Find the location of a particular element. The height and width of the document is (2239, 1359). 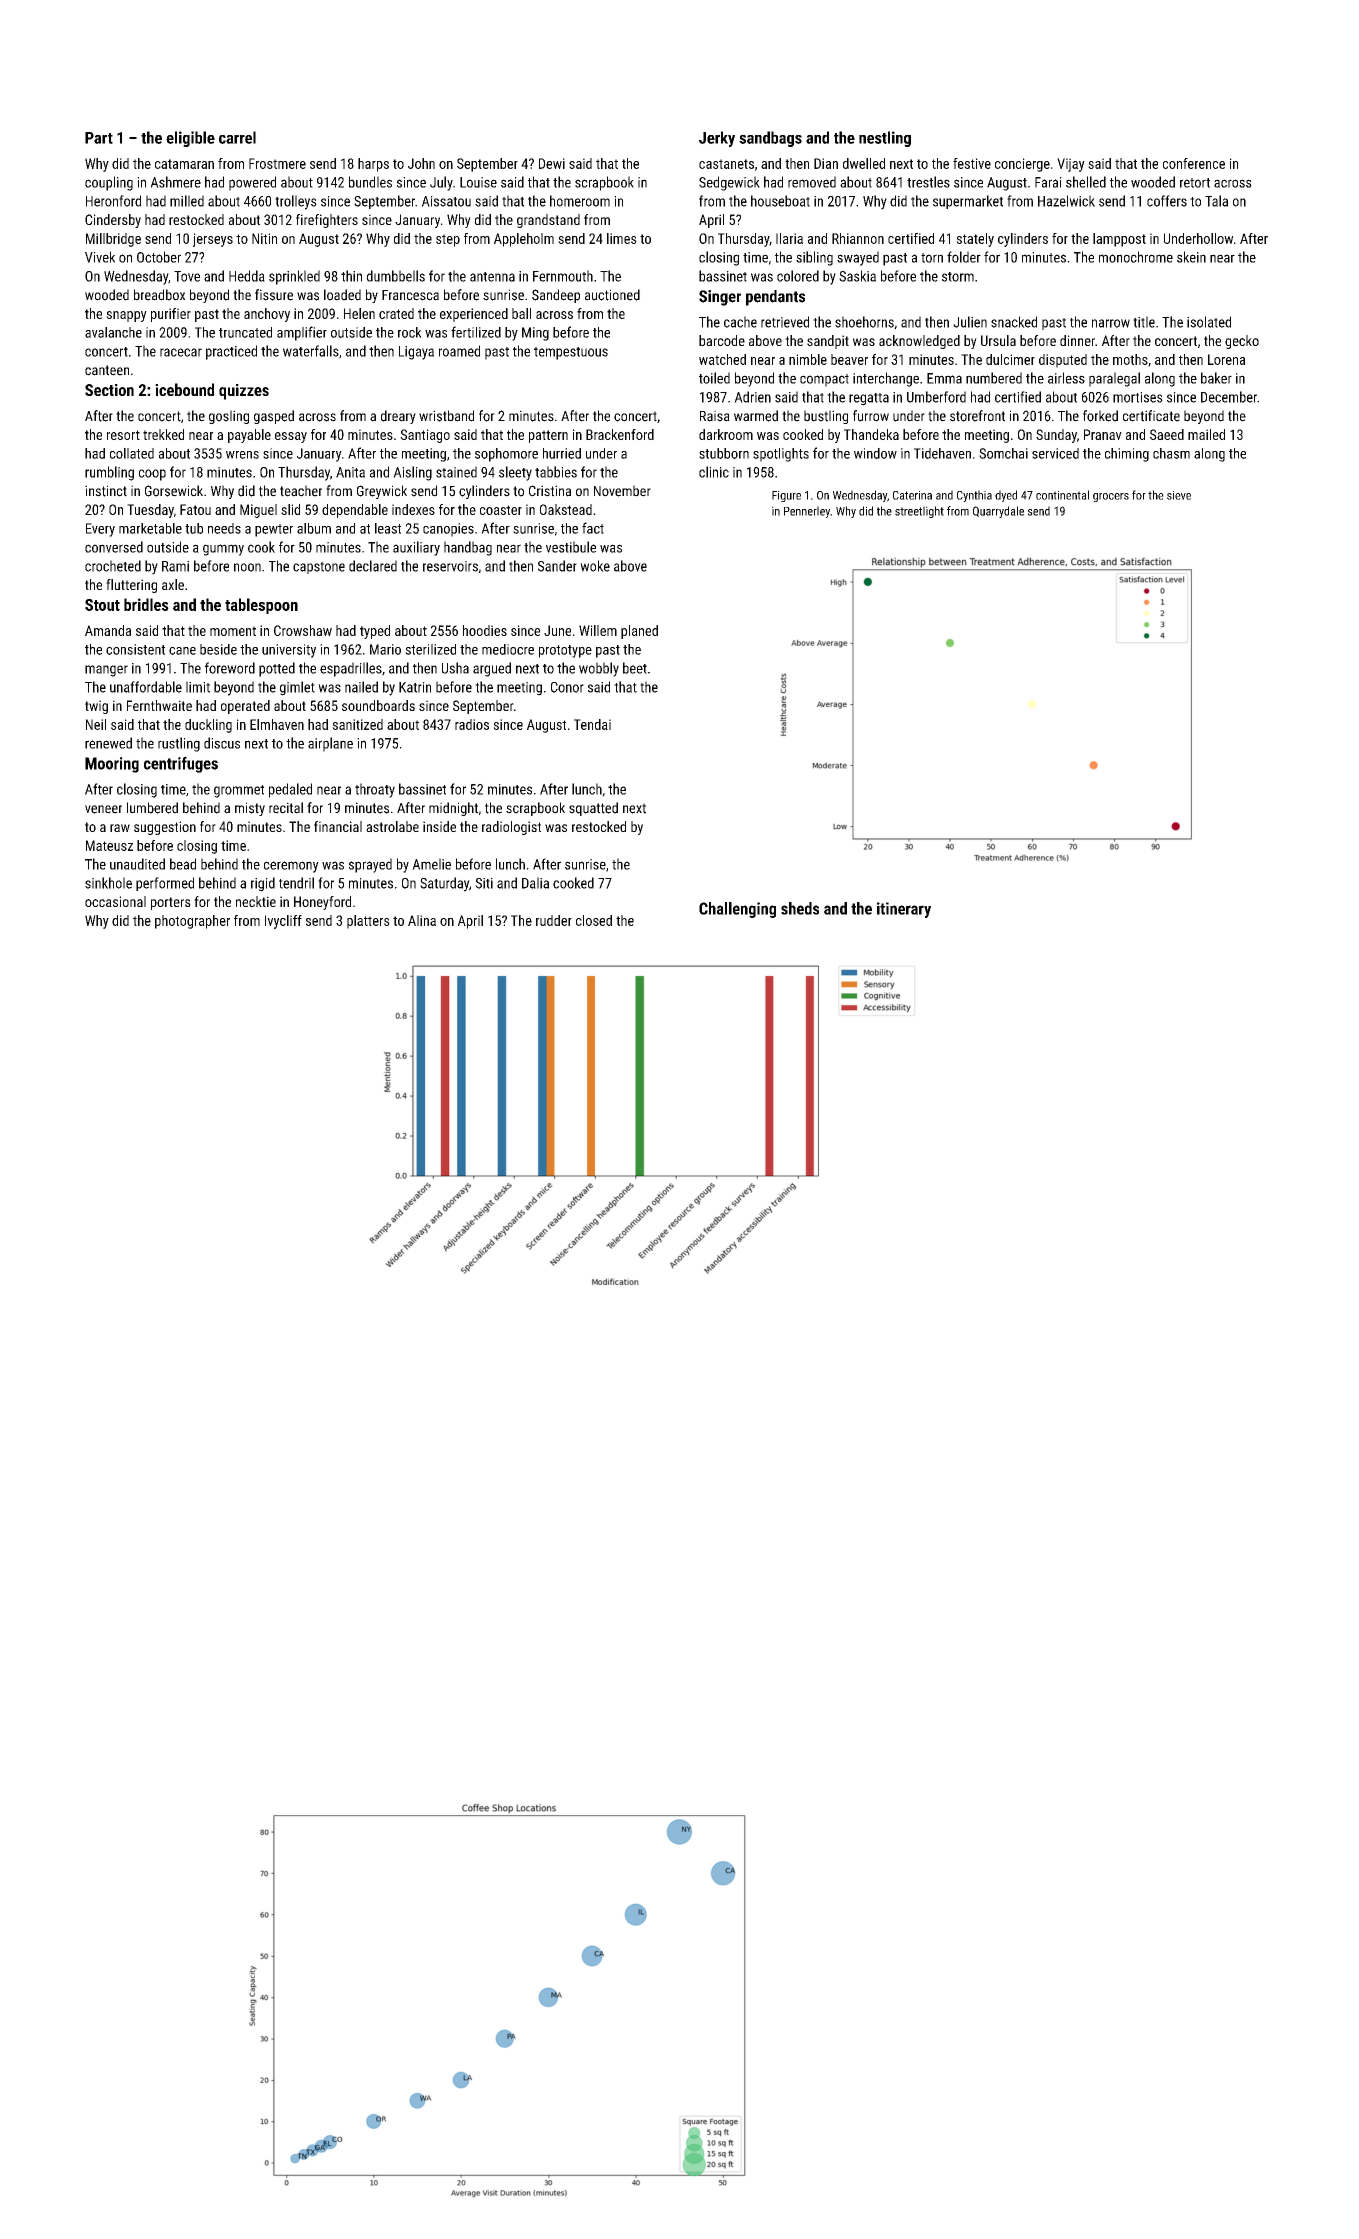

skein is located at coordinates (1191, 257).
